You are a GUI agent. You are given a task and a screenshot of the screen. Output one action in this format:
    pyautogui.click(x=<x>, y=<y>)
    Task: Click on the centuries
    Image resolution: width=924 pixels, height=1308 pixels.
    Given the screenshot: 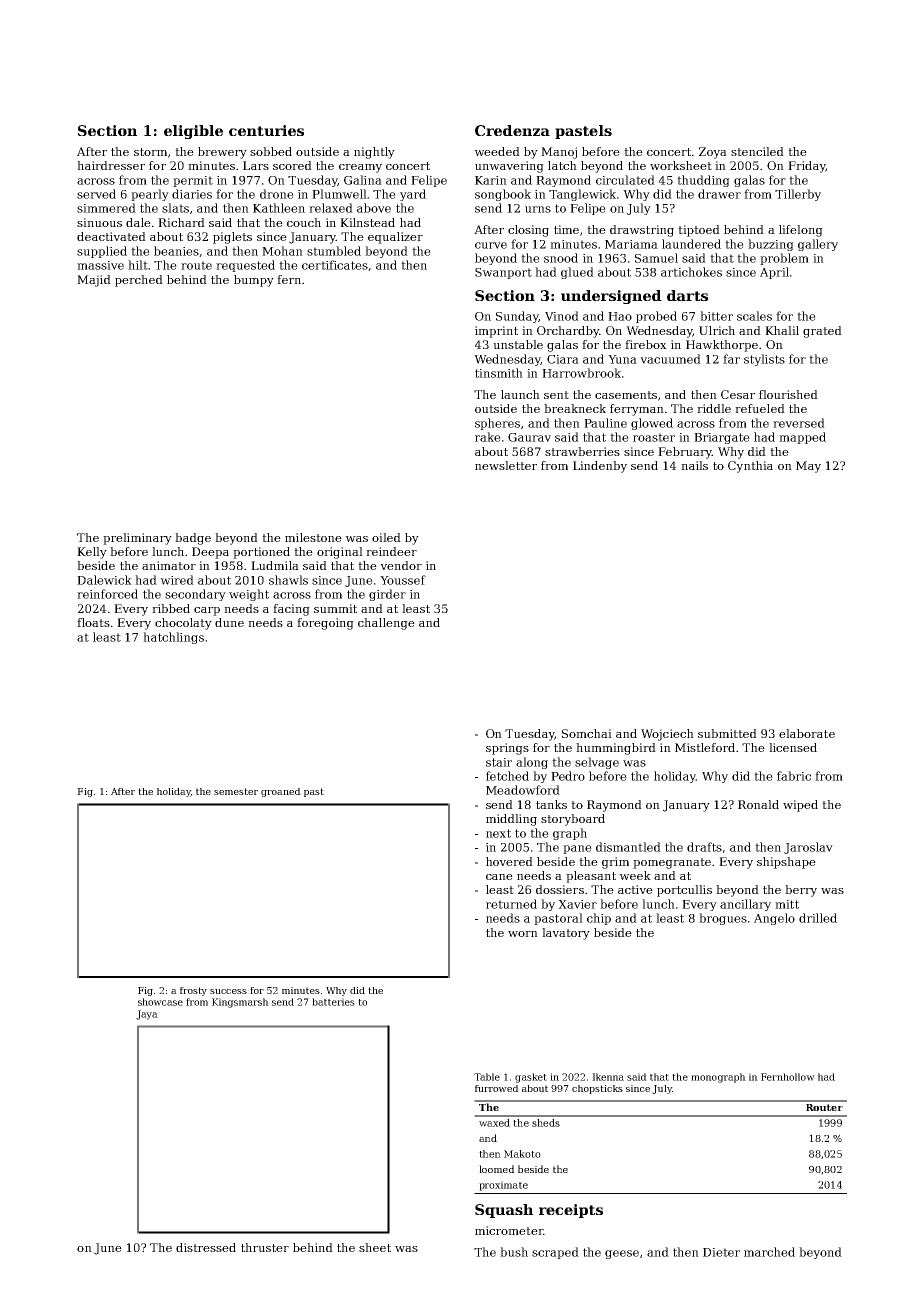 What is the action you would take?
    pyautogui.click(x=266, y=130)
